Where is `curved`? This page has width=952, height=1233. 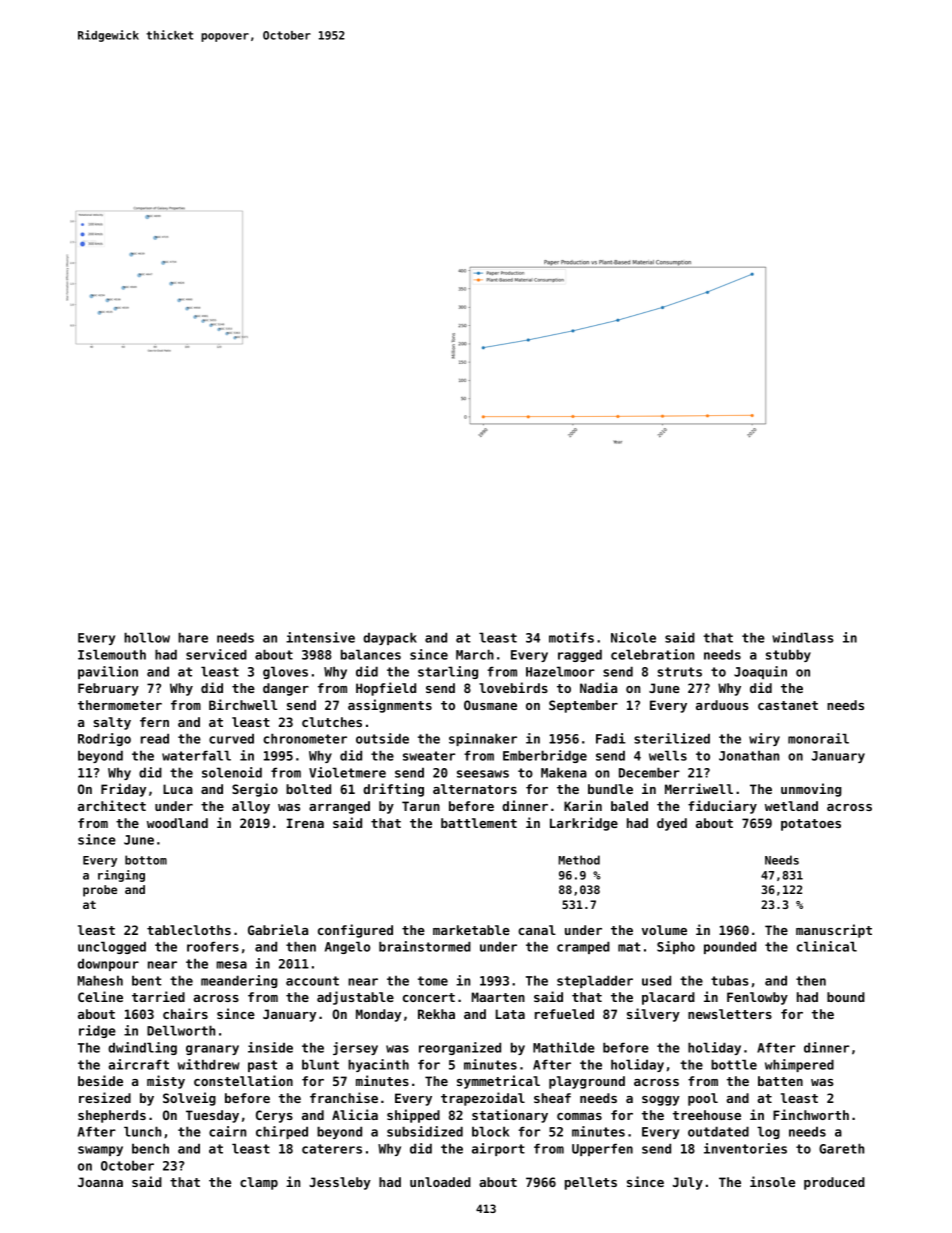 curved is located at coordinates (231, 739).
